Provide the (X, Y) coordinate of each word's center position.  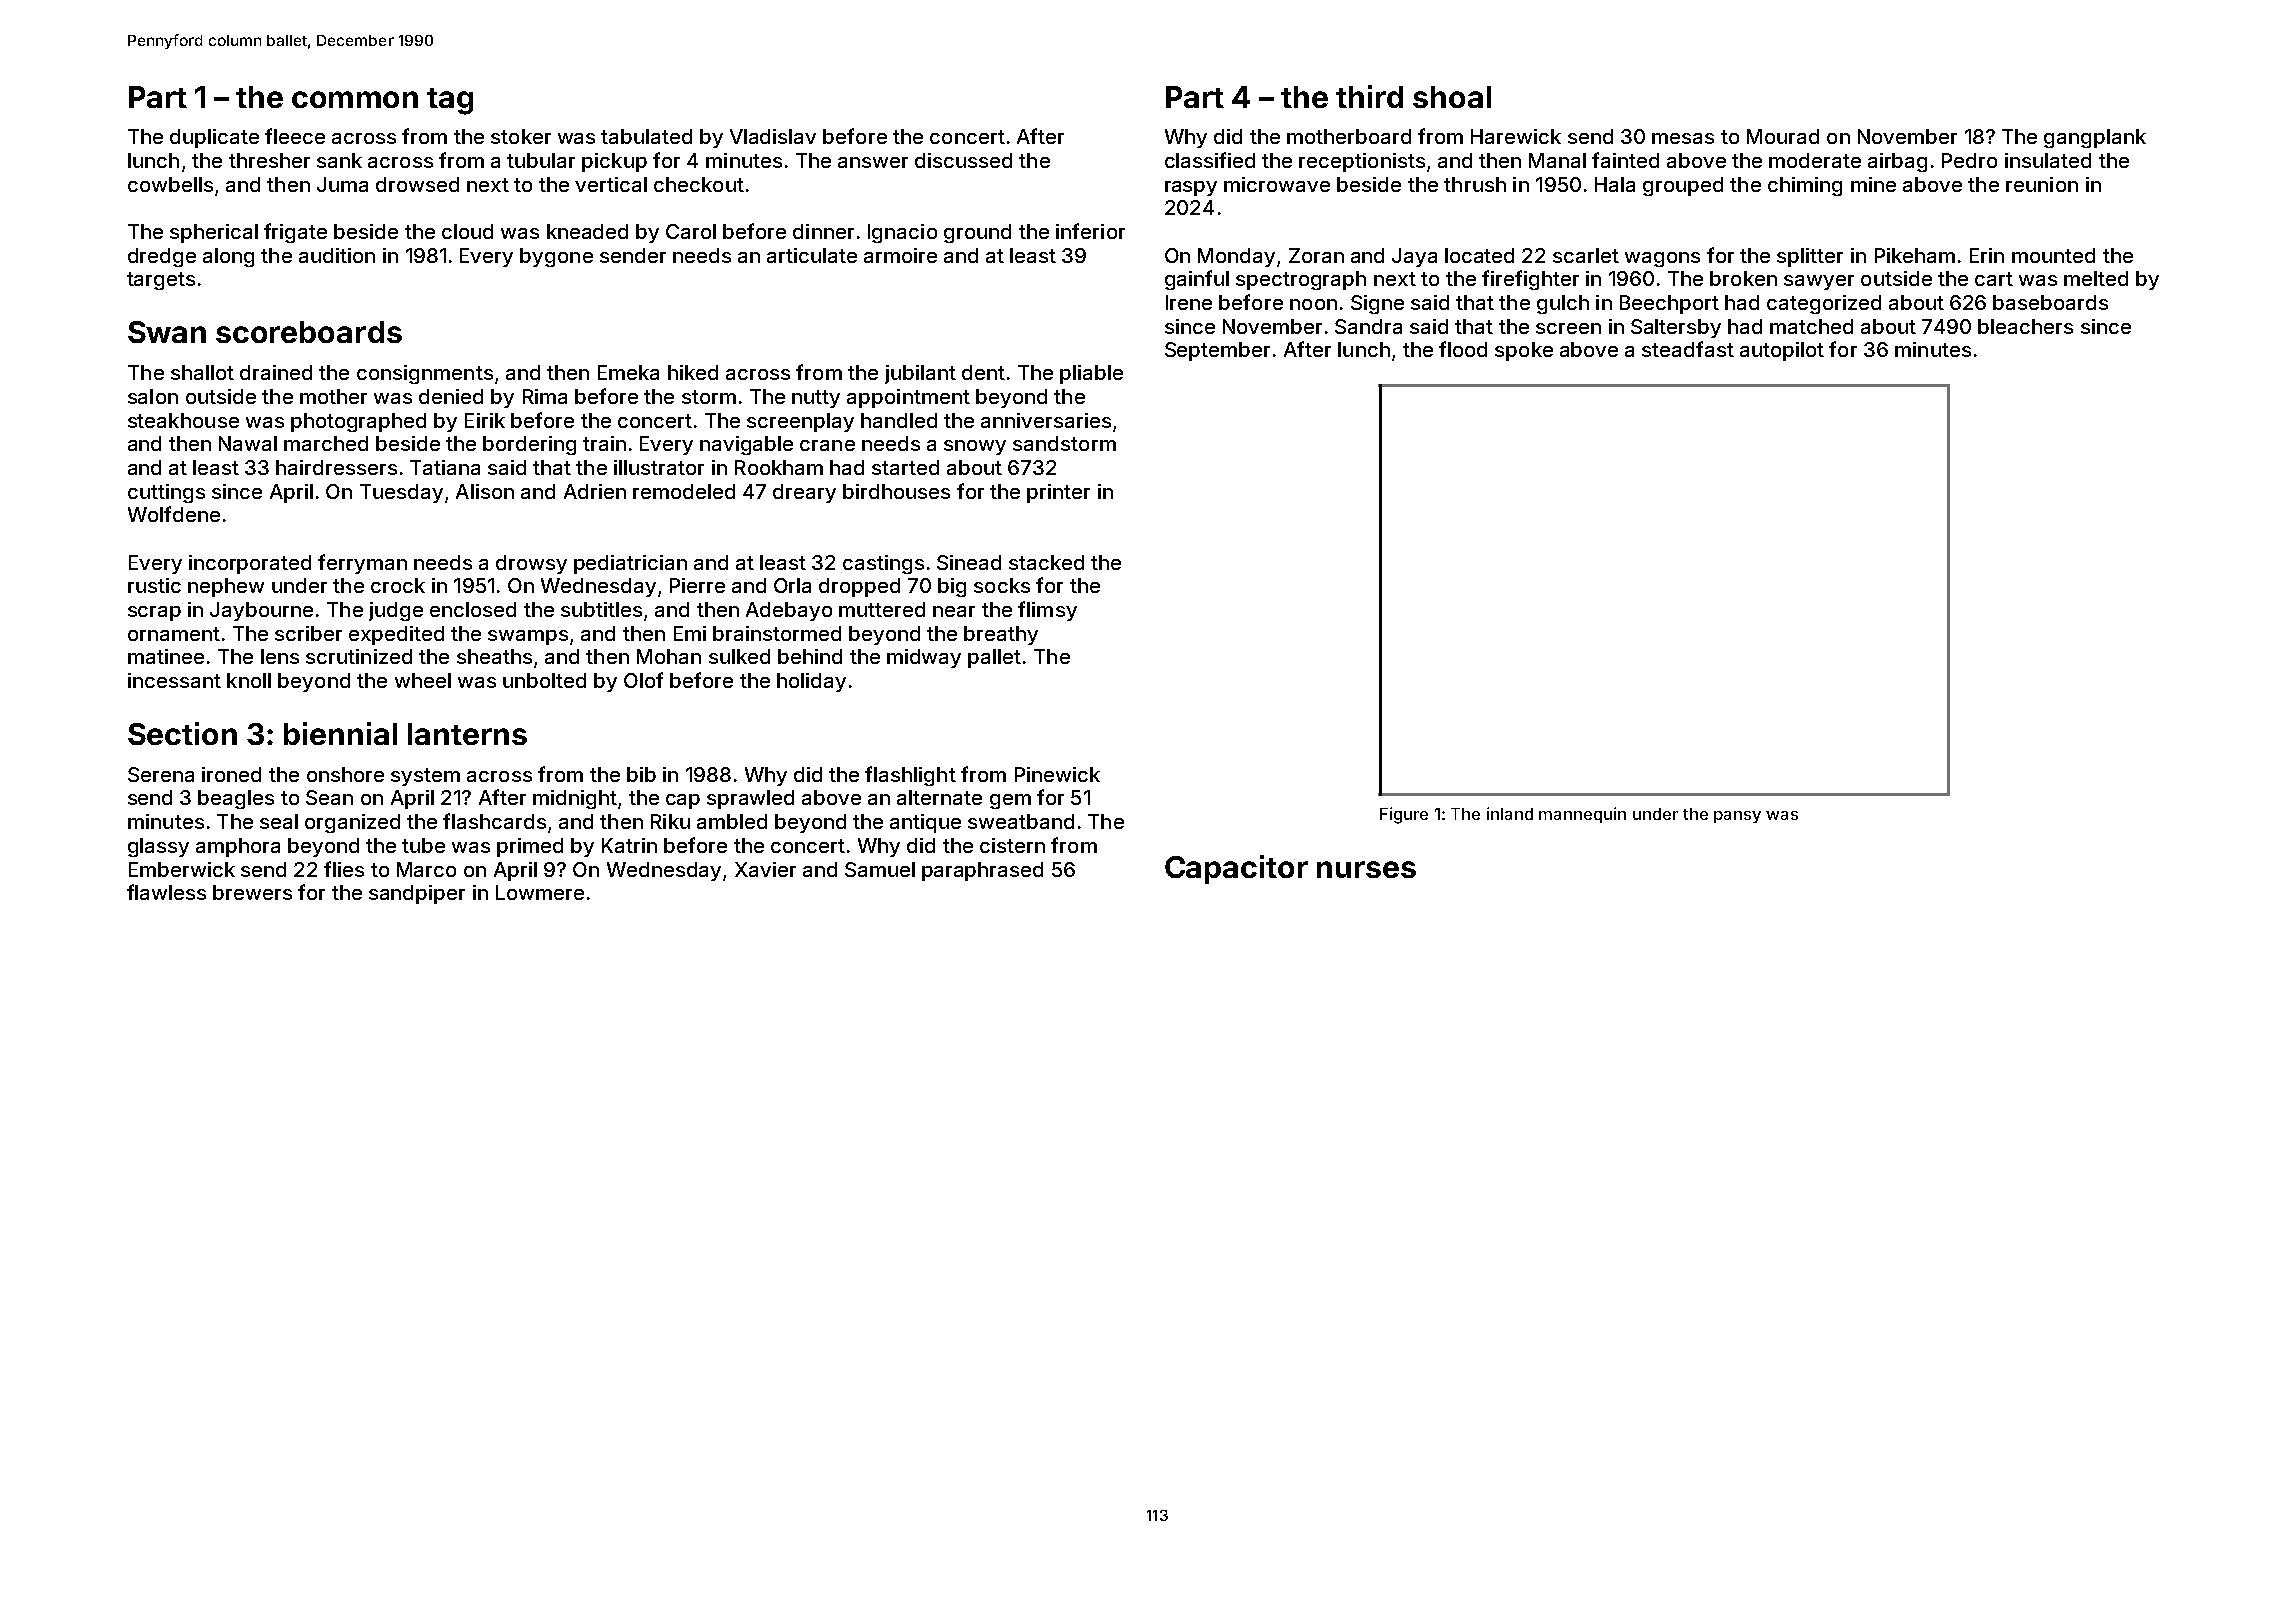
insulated (2048, 160)
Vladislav (773, 136)
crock (398, 585)
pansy (1737, 817)
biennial (340, 733)
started (905, 467)
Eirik (485, 420)
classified (1210, 160)
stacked (1046, 562)
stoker (521, 136)
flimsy (1047, 611)
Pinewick (1057, 774)
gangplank (2095, 138)
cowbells (170, 184)
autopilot (1782, 351)
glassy (158, 847)
